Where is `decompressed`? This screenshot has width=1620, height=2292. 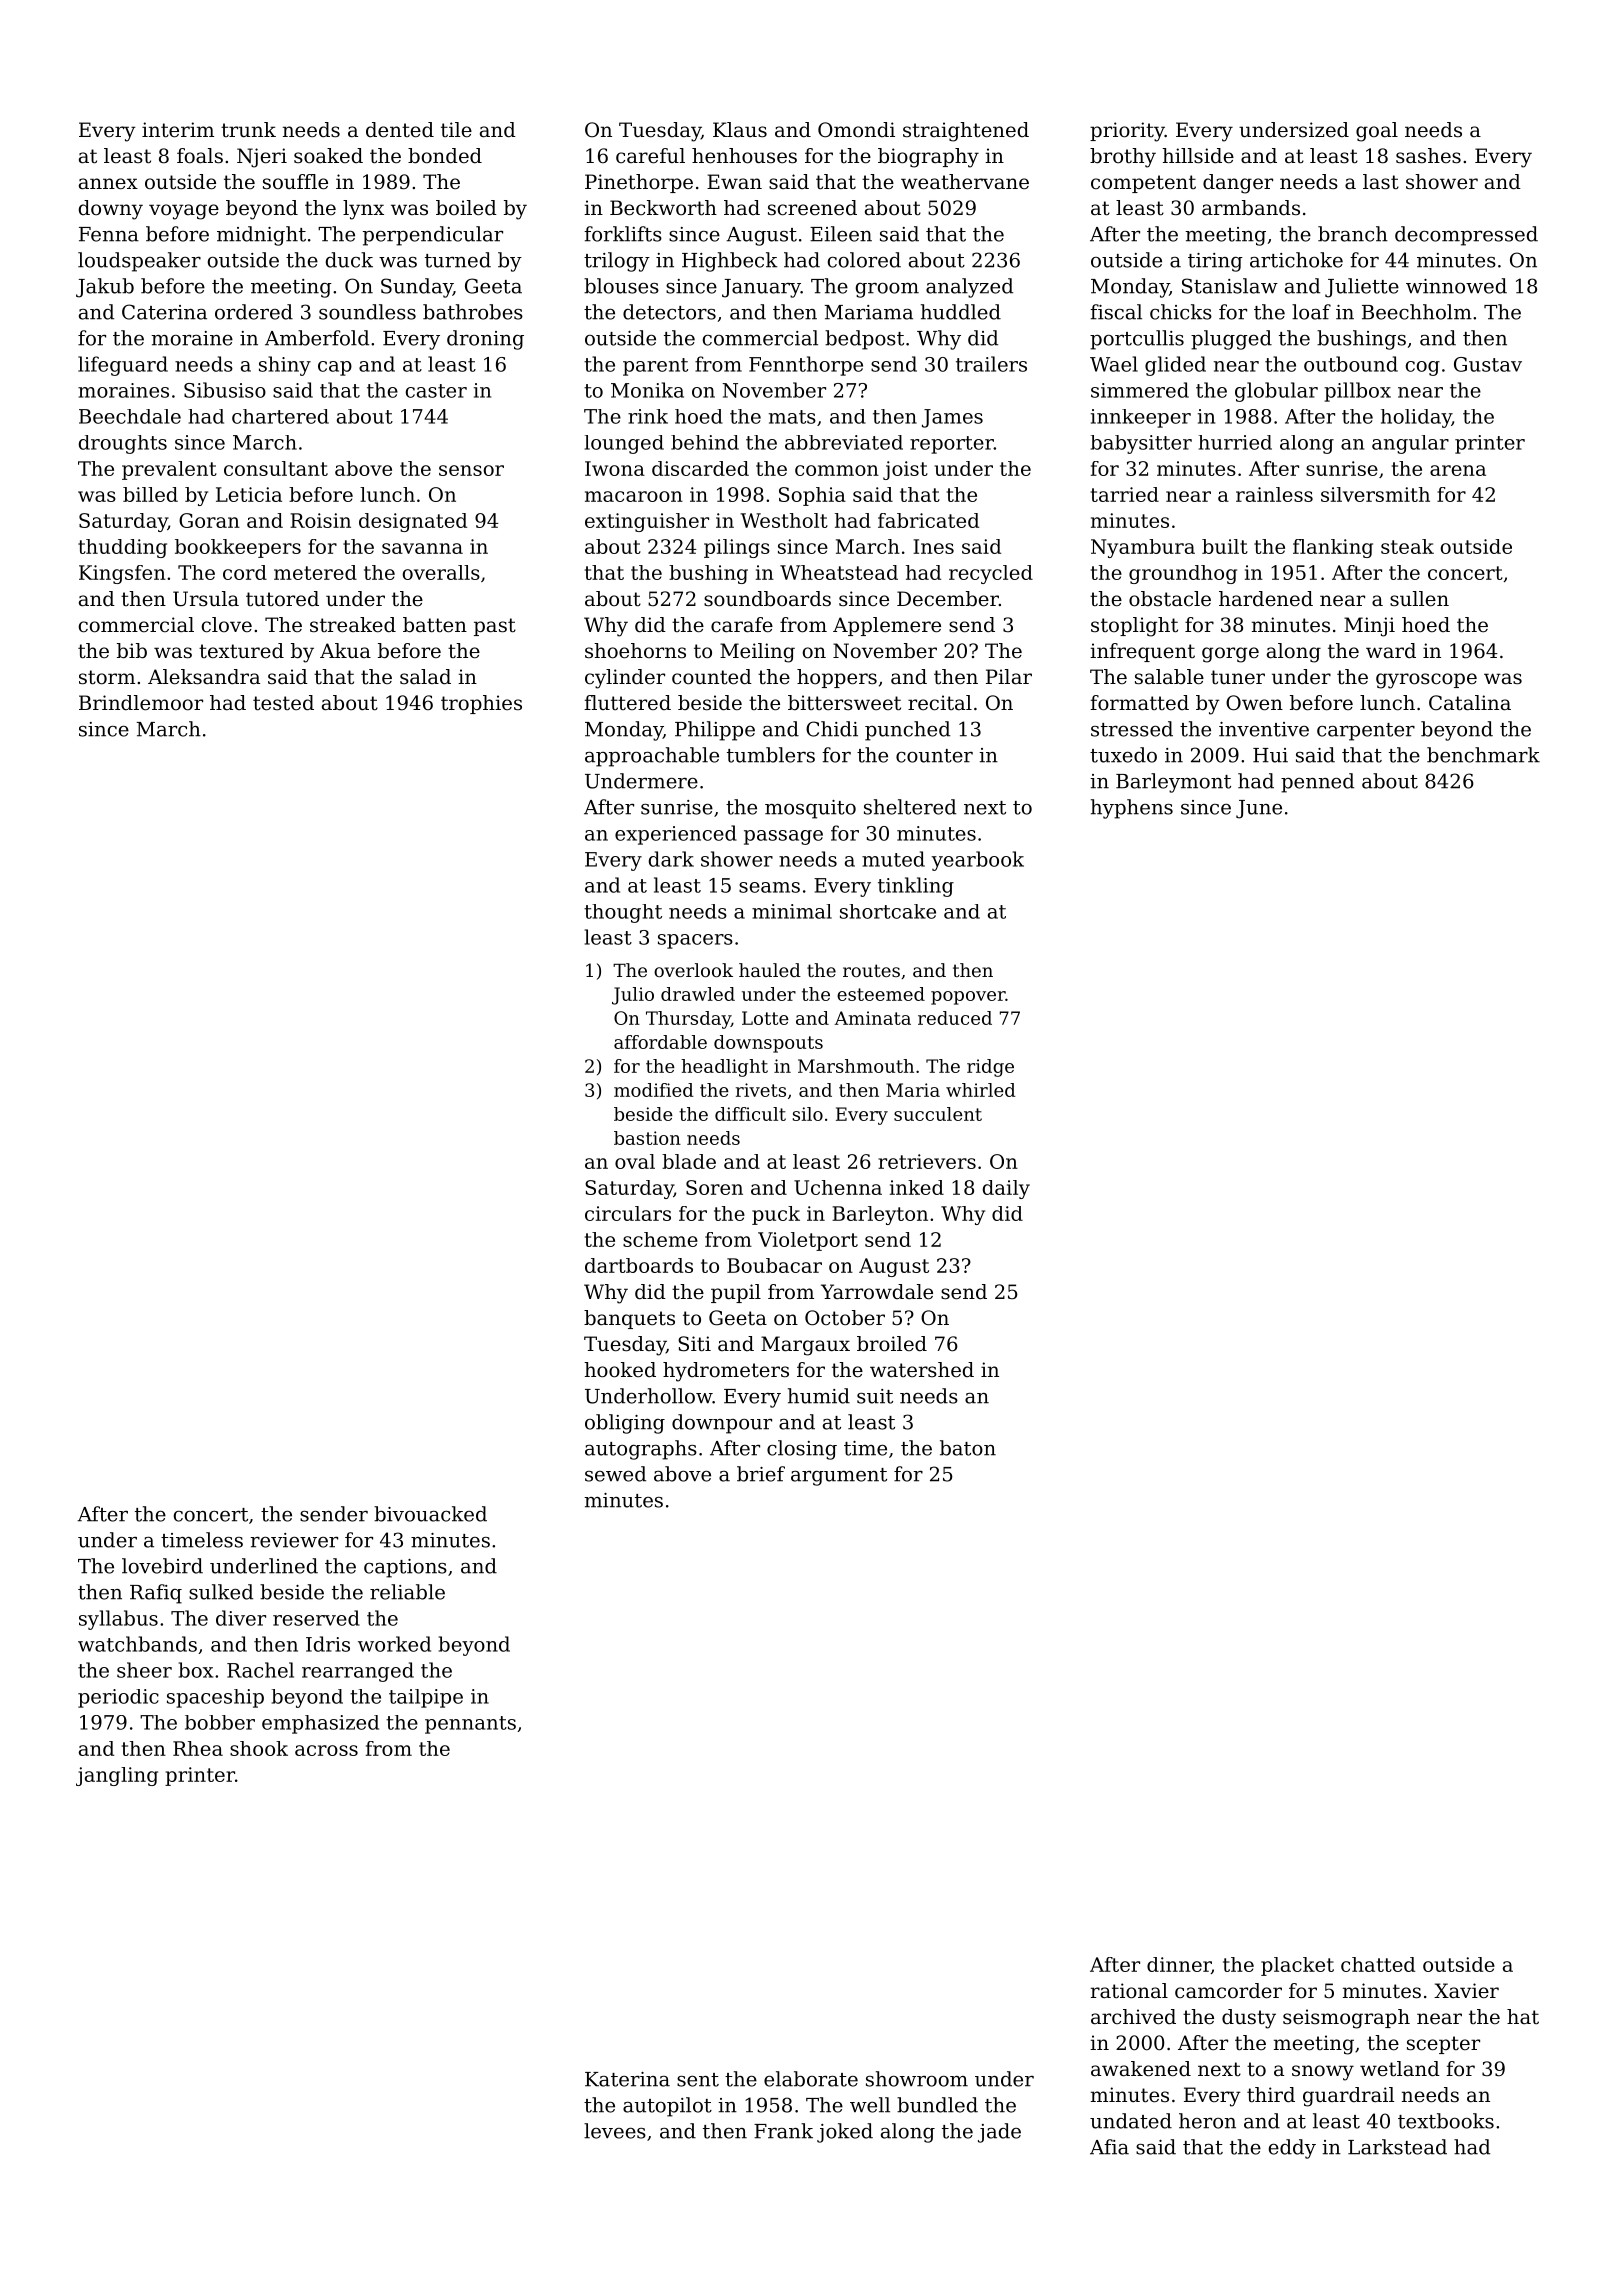 decompressed is located at coordinates (1466, 236).
